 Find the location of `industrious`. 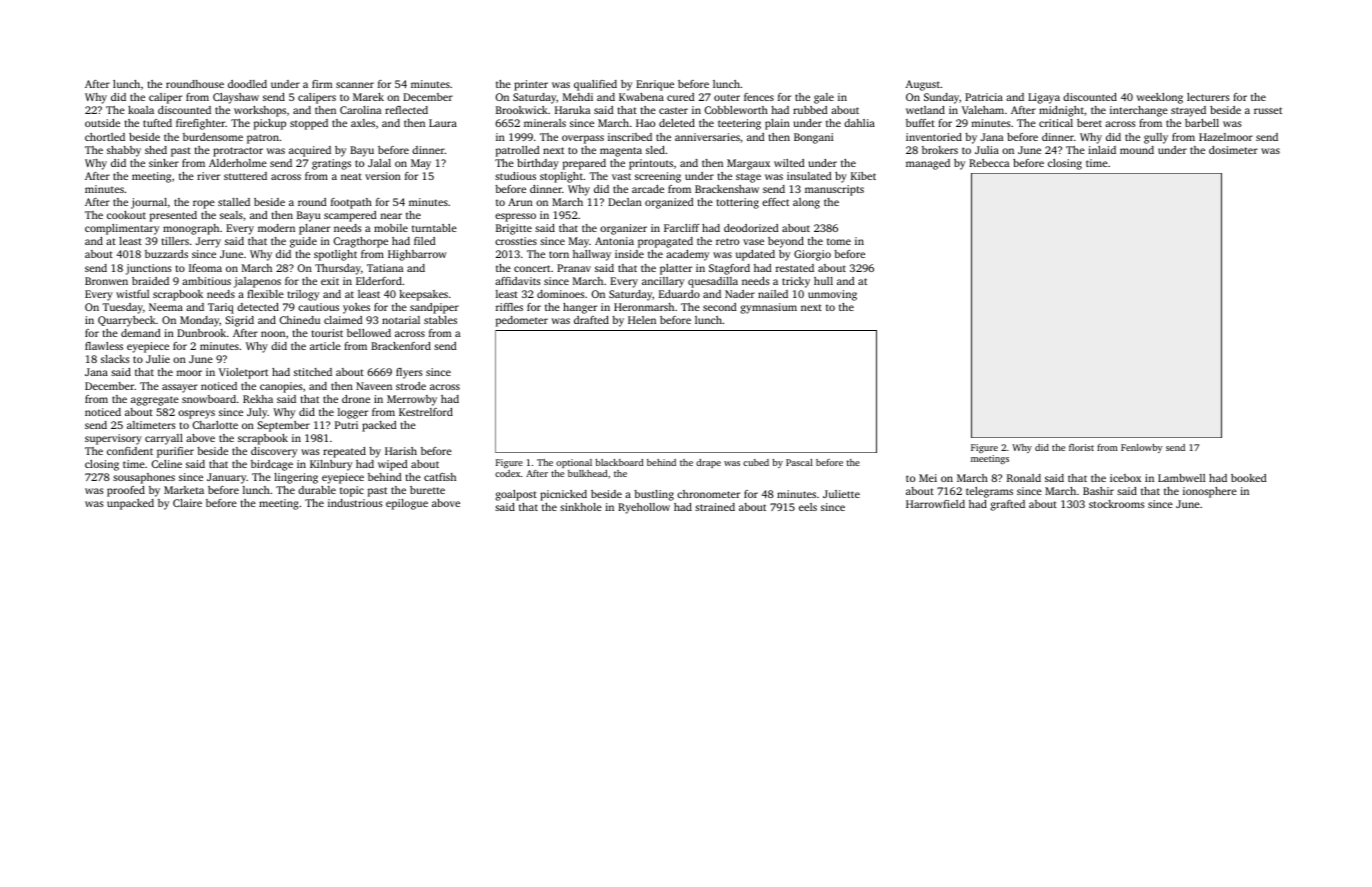

industrious is located at coordinates (355, 503).
